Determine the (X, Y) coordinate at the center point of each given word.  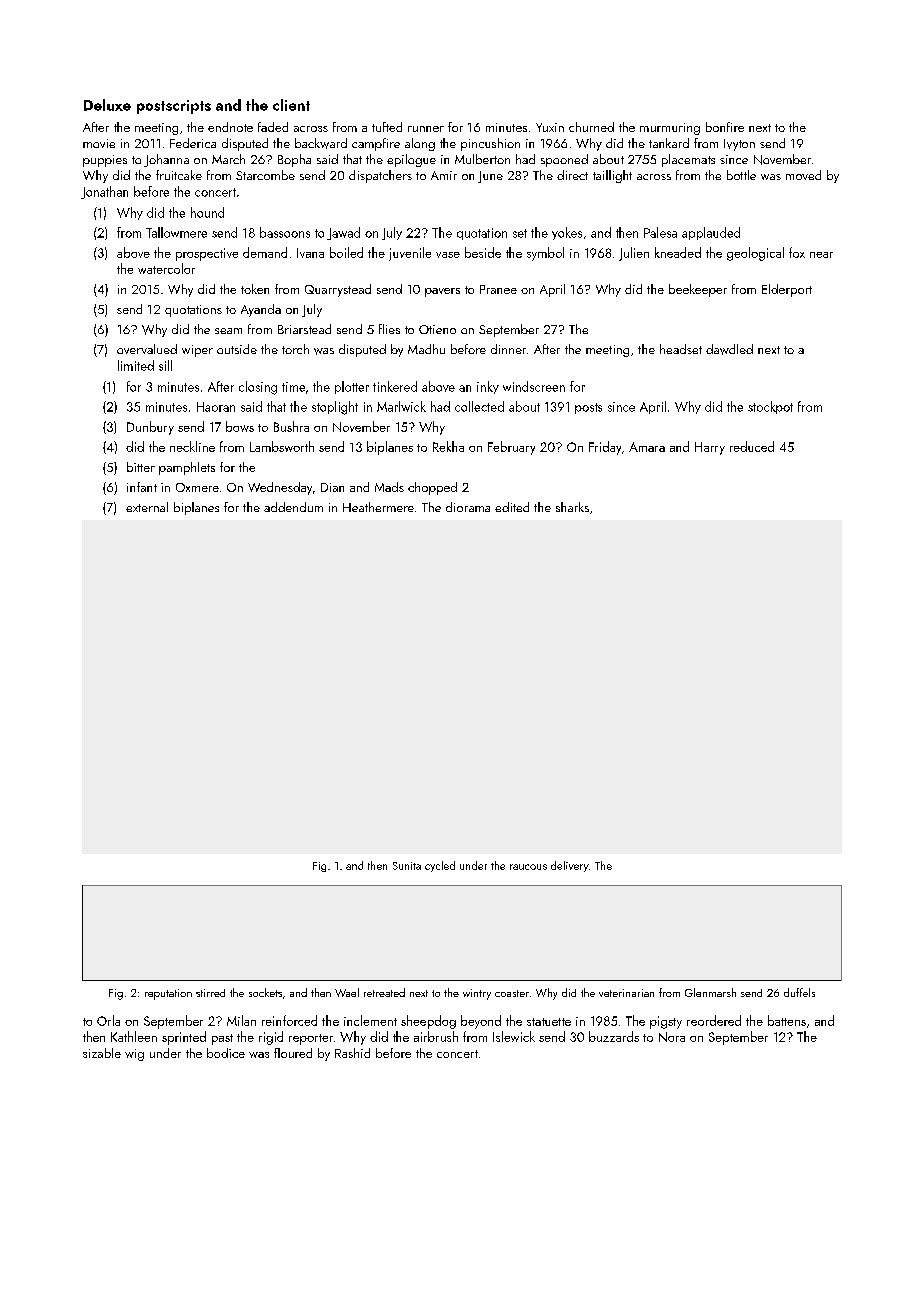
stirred (210, 993)
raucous (528, 867)
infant (142, 487)
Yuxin (550, 127)
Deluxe (107, 105)
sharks (572, 507)
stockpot (770, 407)
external (147, 507)
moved (803, 175)
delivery (570, 866)
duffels (799, 992)
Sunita (407, 866)
